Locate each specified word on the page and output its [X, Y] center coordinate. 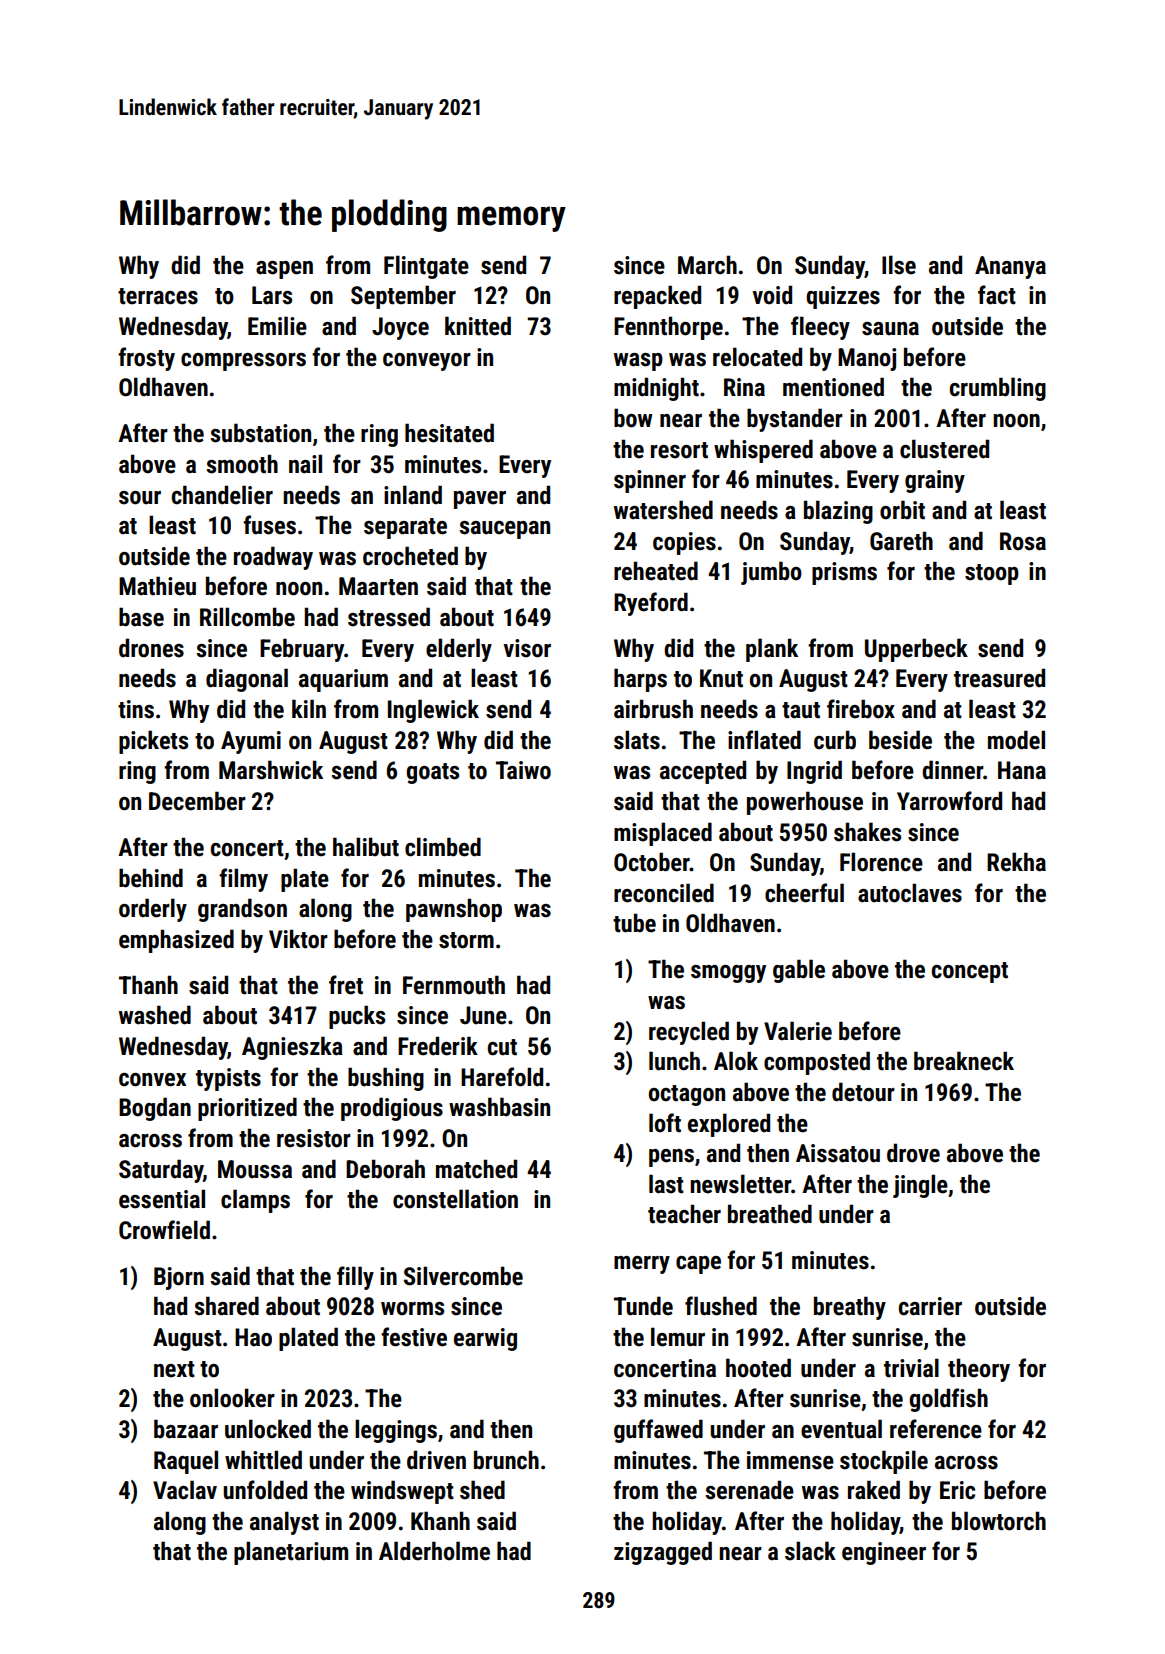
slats [637, 740]
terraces [158, 296]
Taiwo [523, 770]
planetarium [291, 1553]
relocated [757, 357]
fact [997, 295]
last [666, 1184]
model [1016, 740]
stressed [389, 617]
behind [151, 878]
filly [355, 1278]
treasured [999, 678]
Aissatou [838, 1153]
